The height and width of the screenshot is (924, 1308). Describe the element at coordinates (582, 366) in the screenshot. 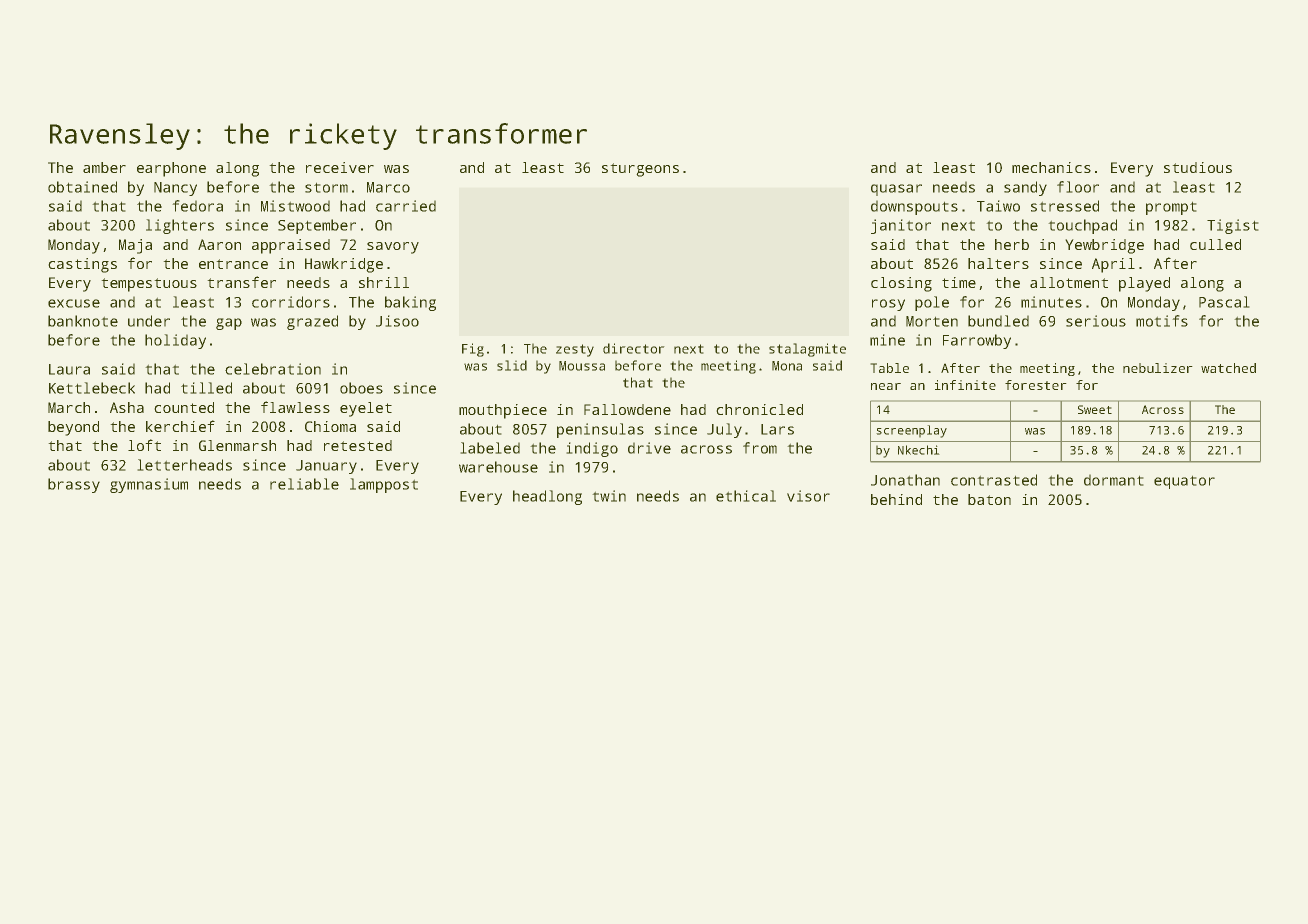

I see `Moussa` at that location.
